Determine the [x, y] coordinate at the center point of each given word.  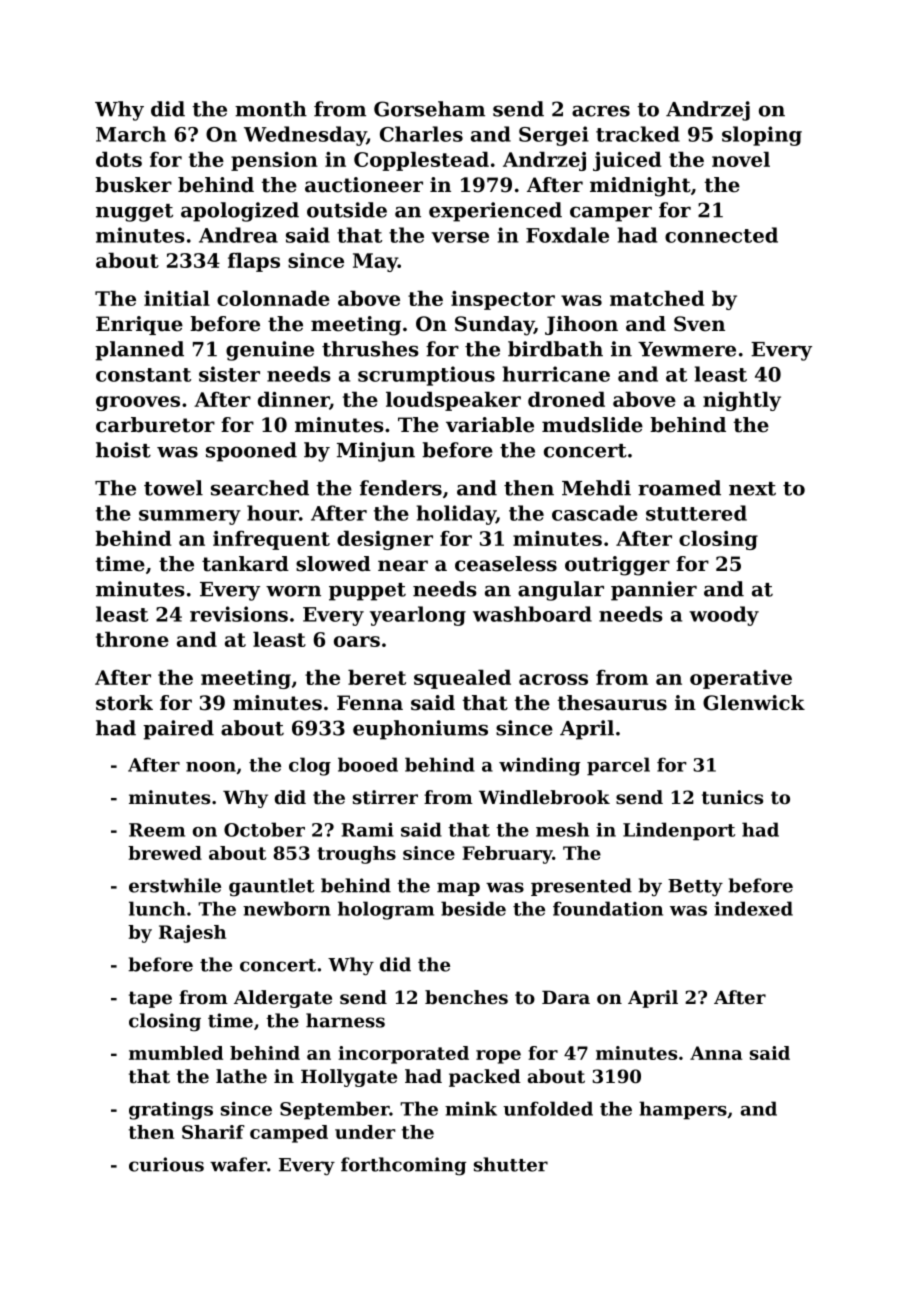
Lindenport [679, 831]
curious [166, 1164]
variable [490, 425]
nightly [742, 401]
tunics [732, 797]
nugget [134, 213]
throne [132, 639]
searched [260, 488]
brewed [165, 853]
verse [460, 237]
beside [473, 908]
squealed [462, 679]
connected [721, 235]
